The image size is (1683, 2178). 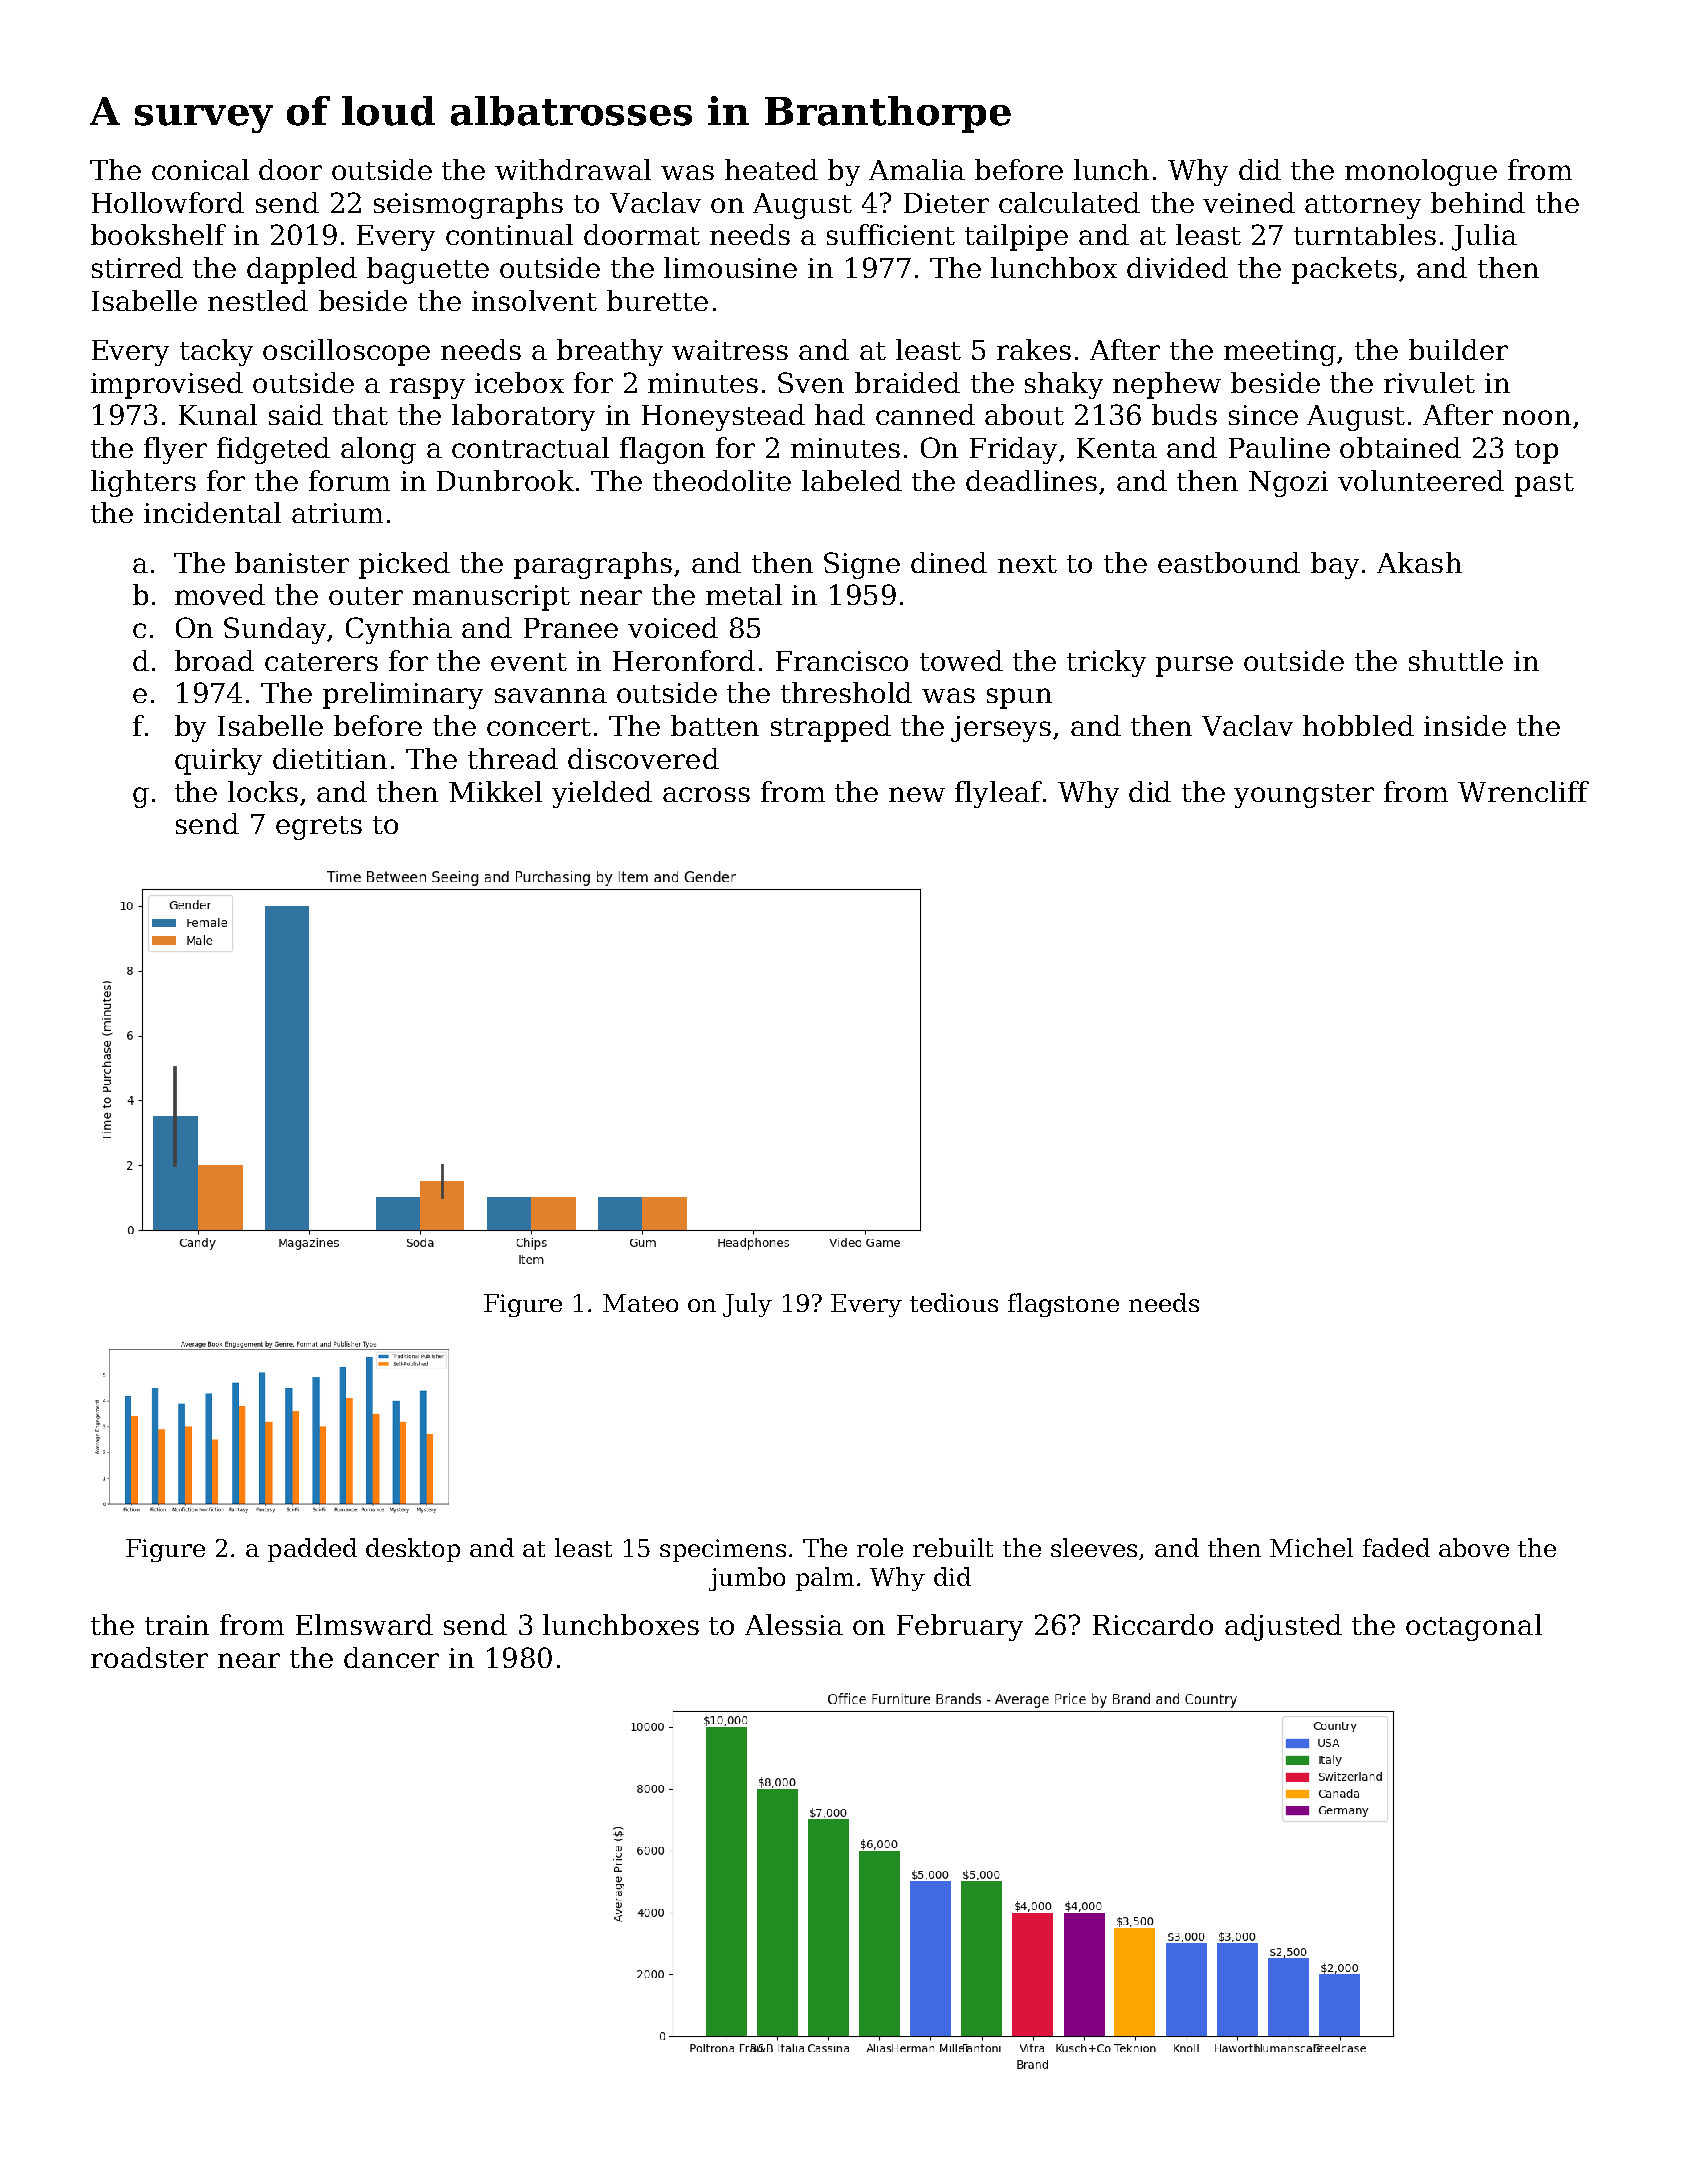 What do you see at coordinates (1458, 349) in the page?
I see `builder` at bounding box center [1458, 349].
